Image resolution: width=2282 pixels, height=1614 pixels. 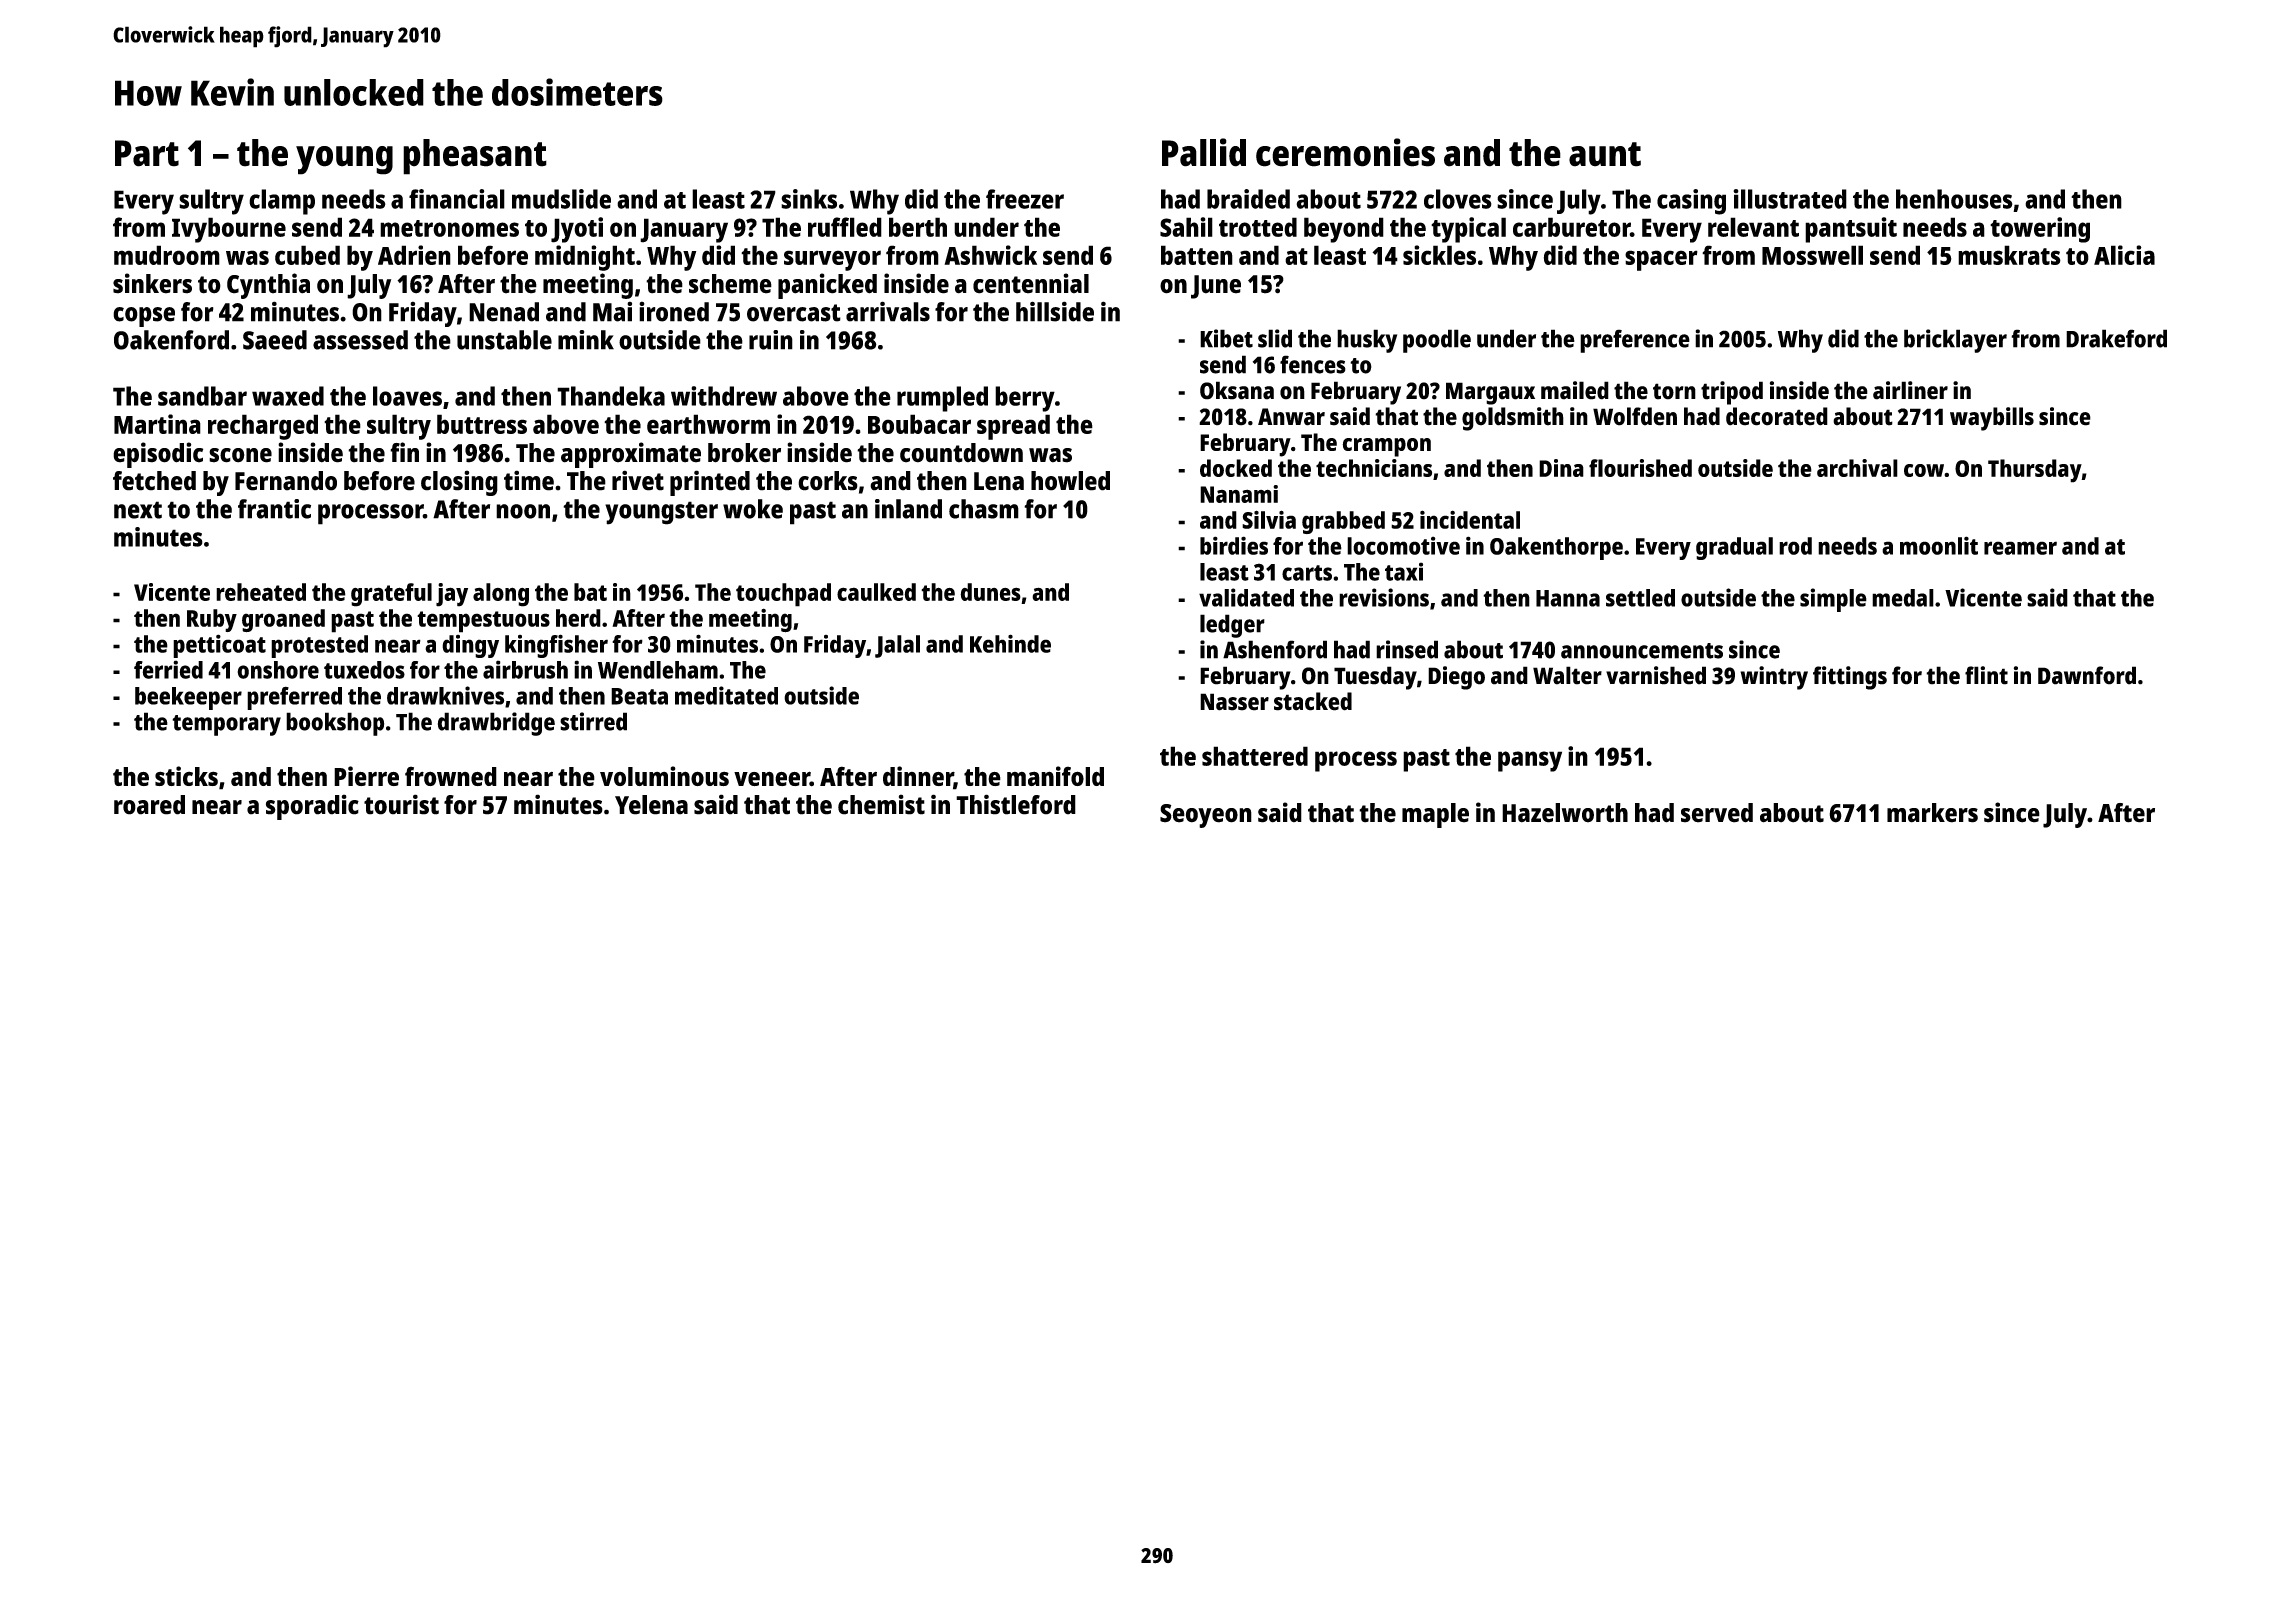 I want to click on clamp, so click(x=282, y=202).
